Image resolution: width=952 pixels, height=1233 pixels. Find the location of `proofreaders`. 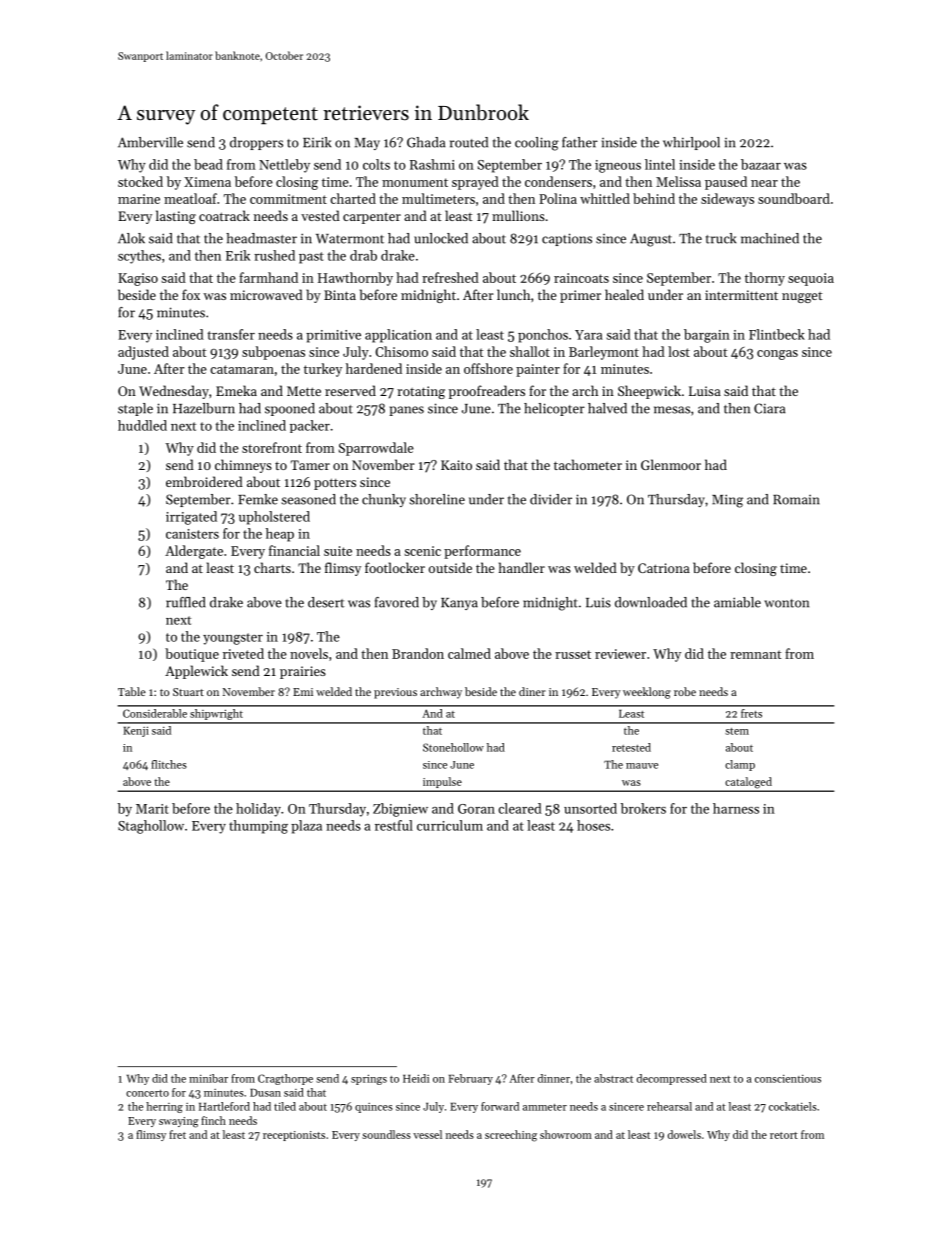

proofreaders is located at coordinates (487, 392).
